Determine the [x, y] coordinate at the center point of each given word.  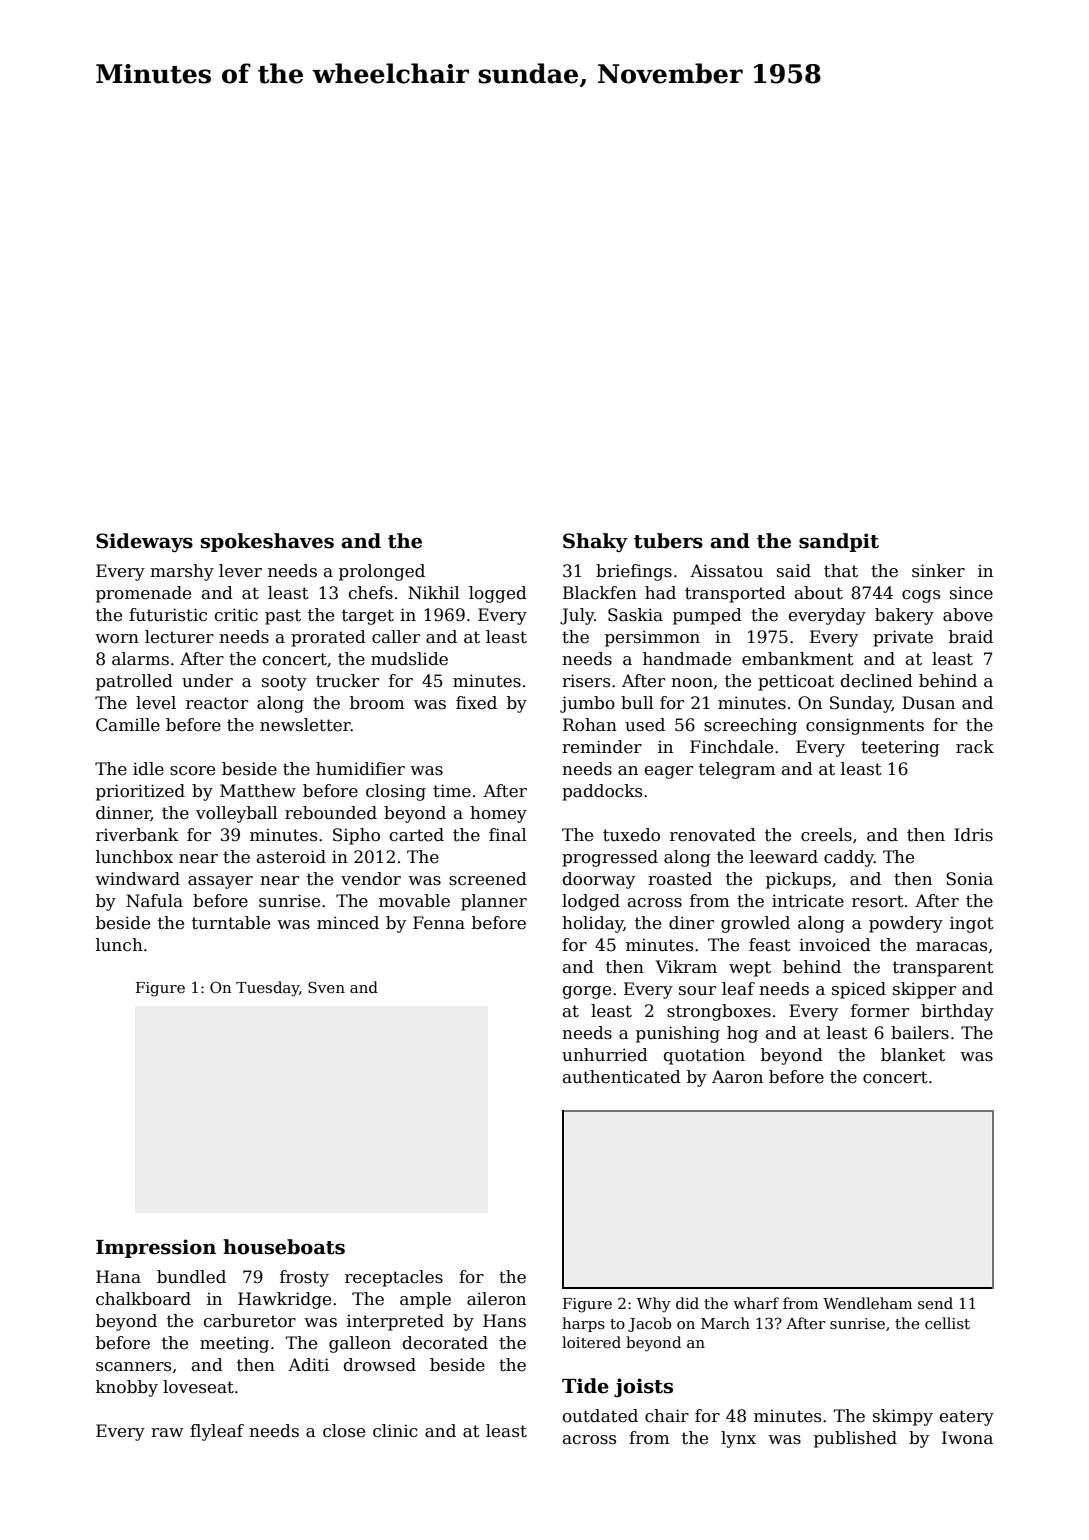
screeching [750, 726]
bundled [191, 1277]
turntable [231, 923]
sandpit [839, 542]
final [508, 835]
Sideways [144, 542]
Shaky [595, 542]
